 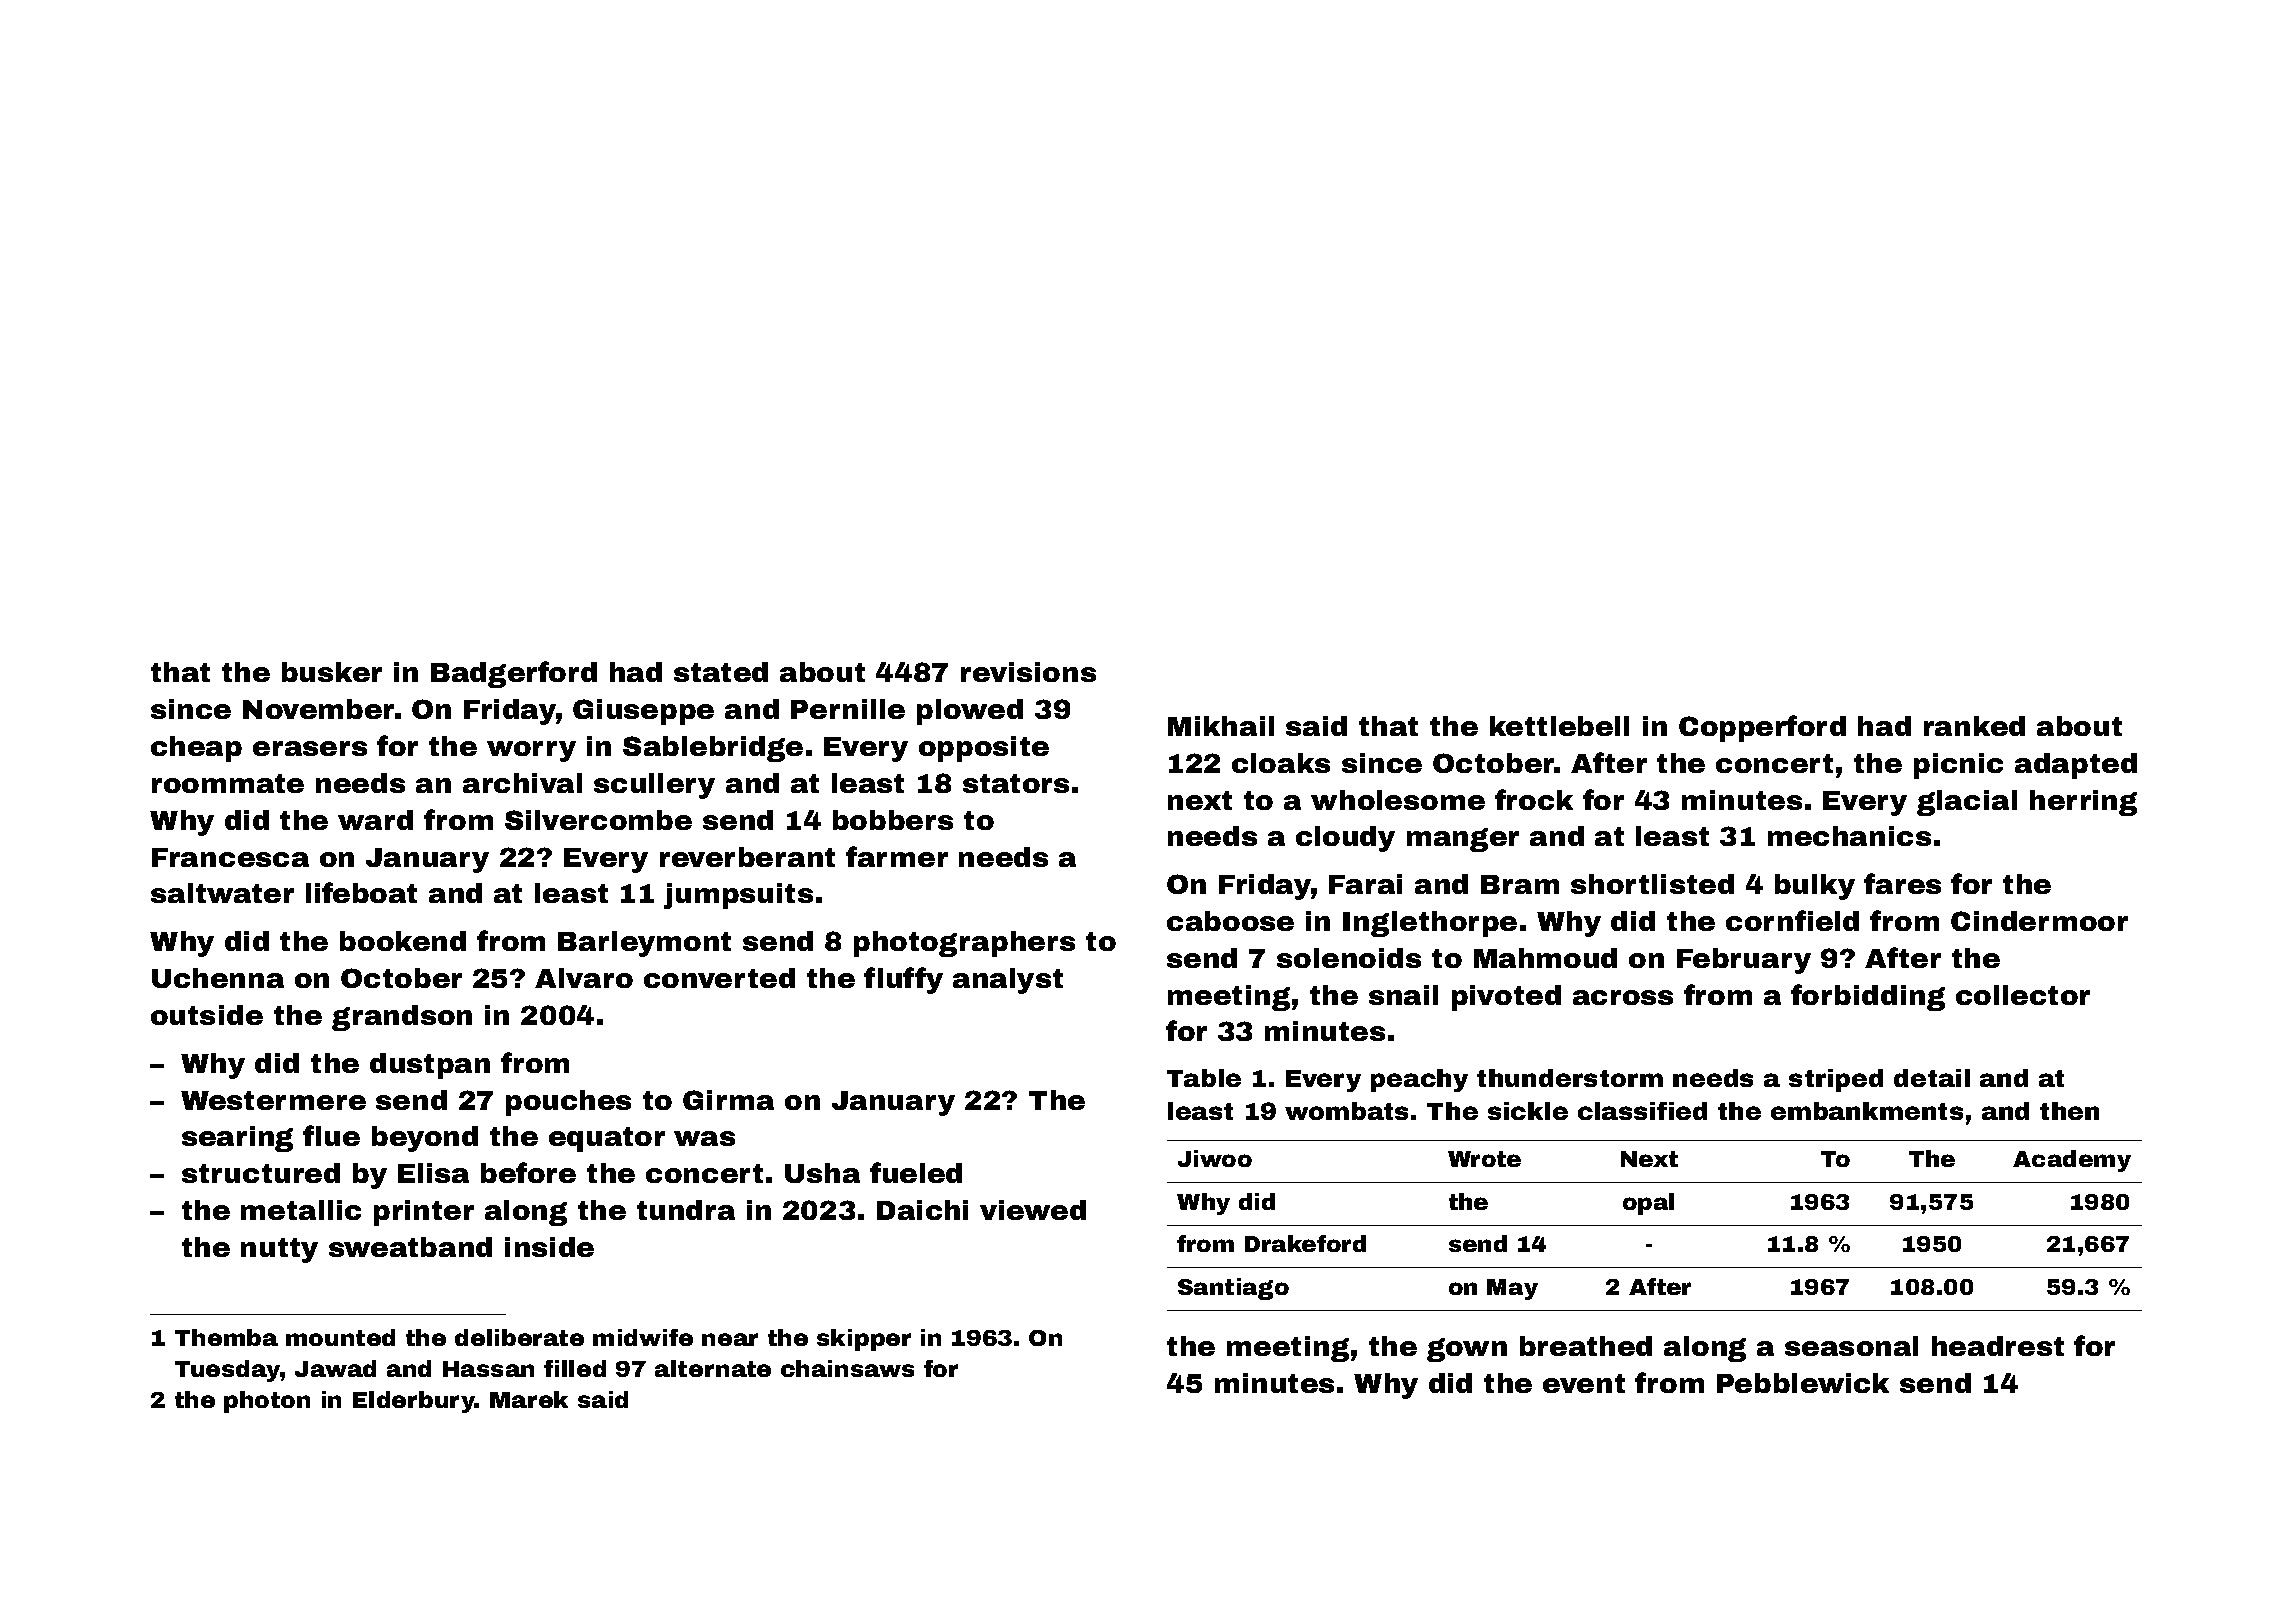 What do you see at coordinates (267, 1402) in the screenshot?
I see `photon` at bounding box center [267, 1402].
